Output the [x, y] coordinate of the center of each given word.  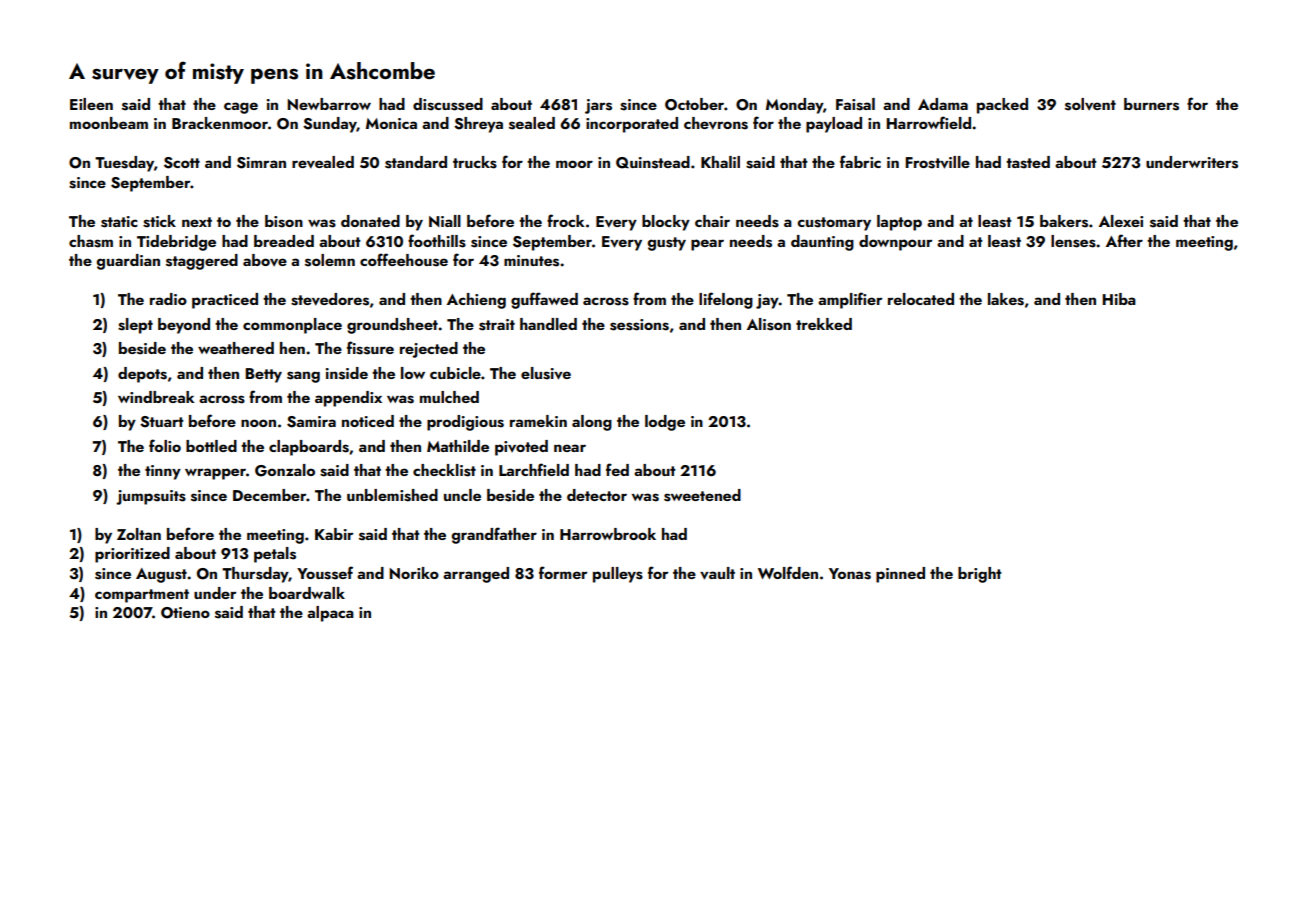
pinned [900, 575]
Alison [769, 324]
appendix [348, 399]
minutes [531, 261]
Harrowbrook [608, 534]
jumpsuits [151, 497]
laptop [899, 223]
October [694, 104]
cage [241, 108]
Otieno [185, 613]
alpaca [330, 614]
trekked [824, 324]
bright [980, 575]
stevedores [330, 299]
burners [1151, 104]
